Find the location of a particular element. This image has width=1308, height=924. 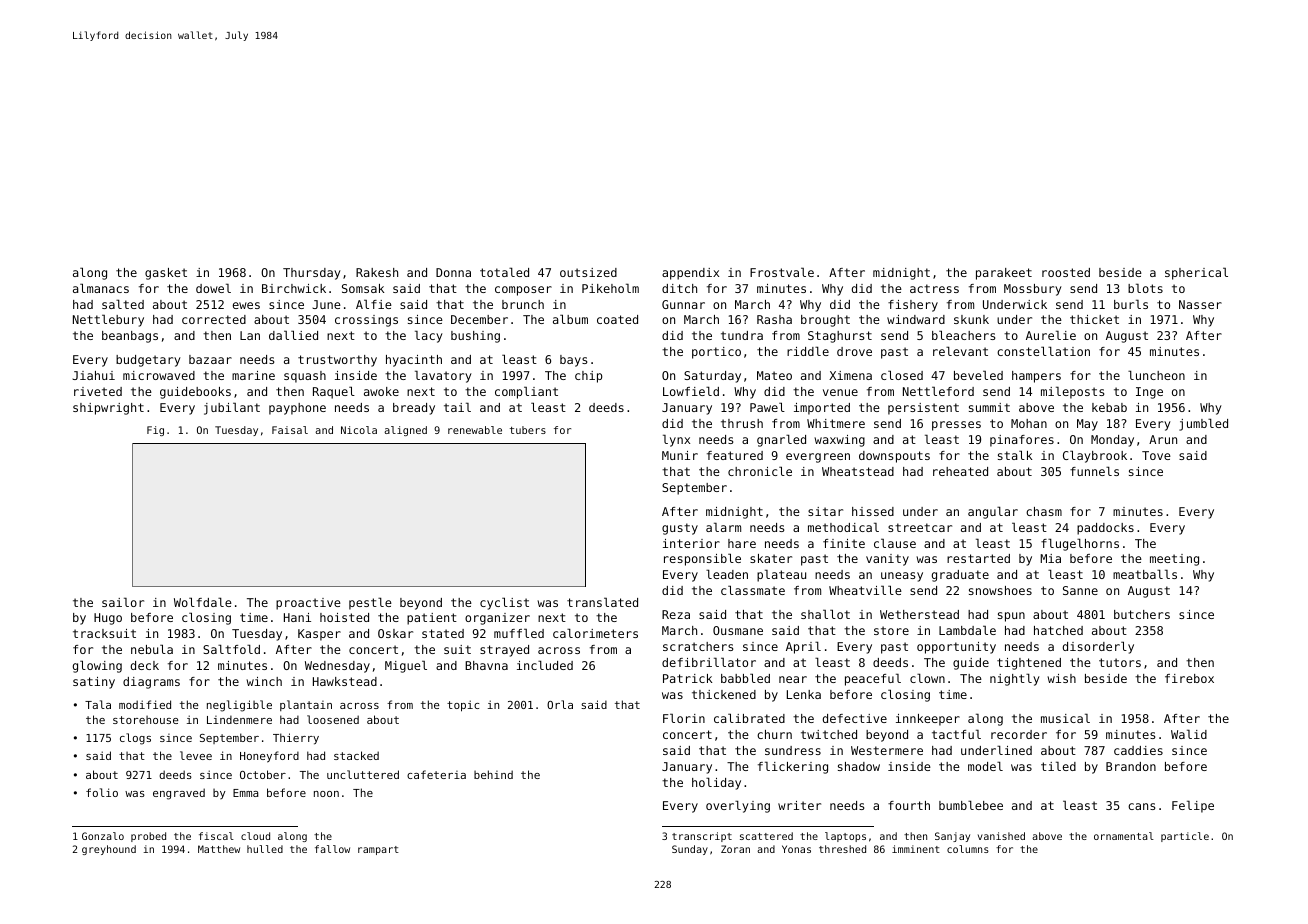

included is located at coordinates (545, 665).
